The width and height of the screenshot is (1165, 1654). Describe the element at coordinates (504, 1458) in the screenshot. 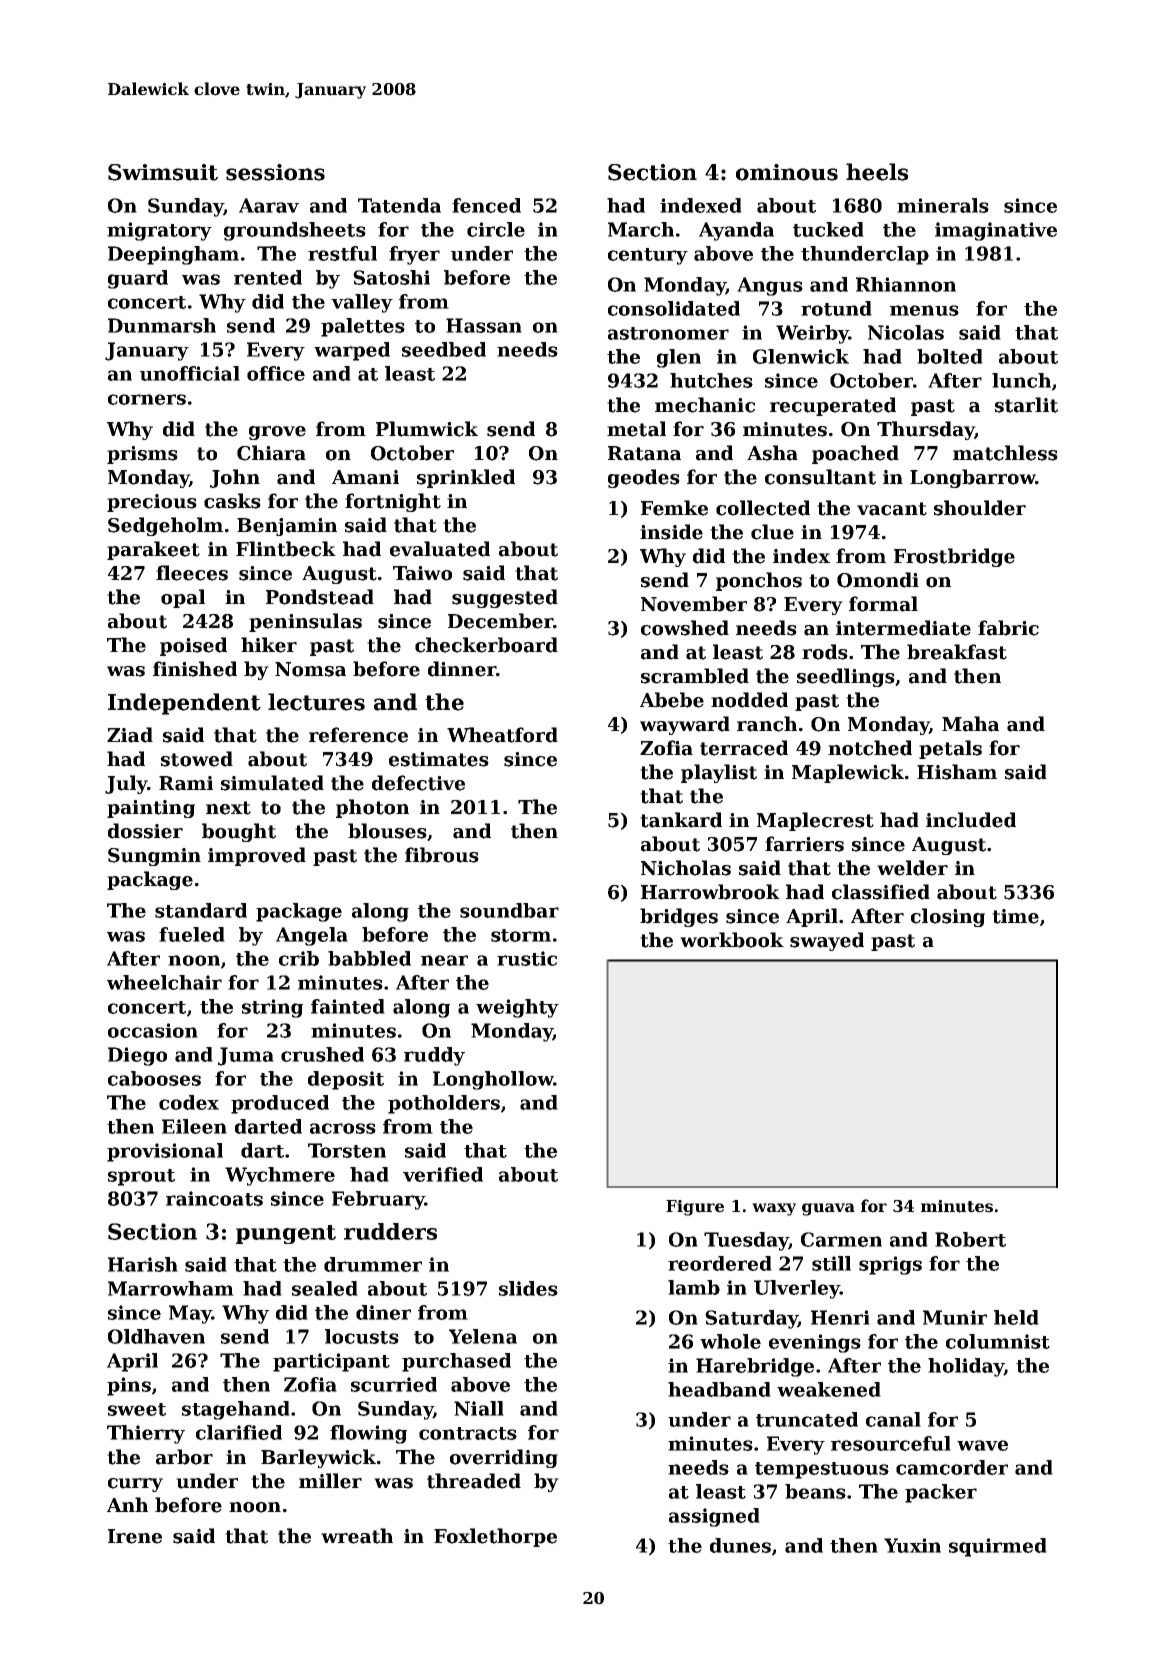

I see `overriding` at that location.
